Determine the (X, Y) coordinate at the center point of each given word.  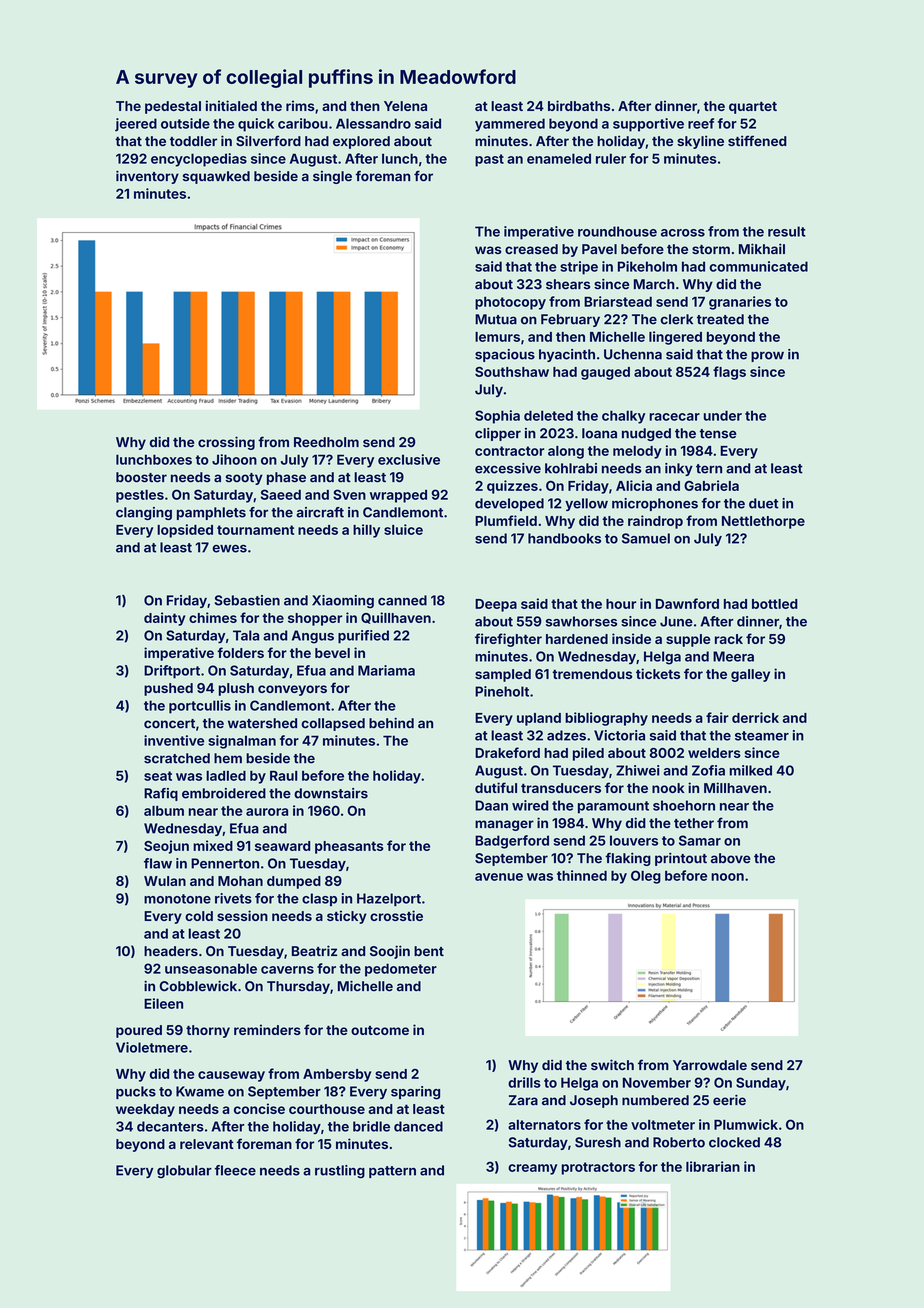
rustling (340, 1171)
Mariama (386, 670)
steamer (762, 736)
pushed (168, 689)
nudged (646, 434)
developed (509, 504)
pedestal (173, 107)
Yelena (405, 106)
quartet (753, 108)
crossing (226, 443)
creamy (532, 1169)
